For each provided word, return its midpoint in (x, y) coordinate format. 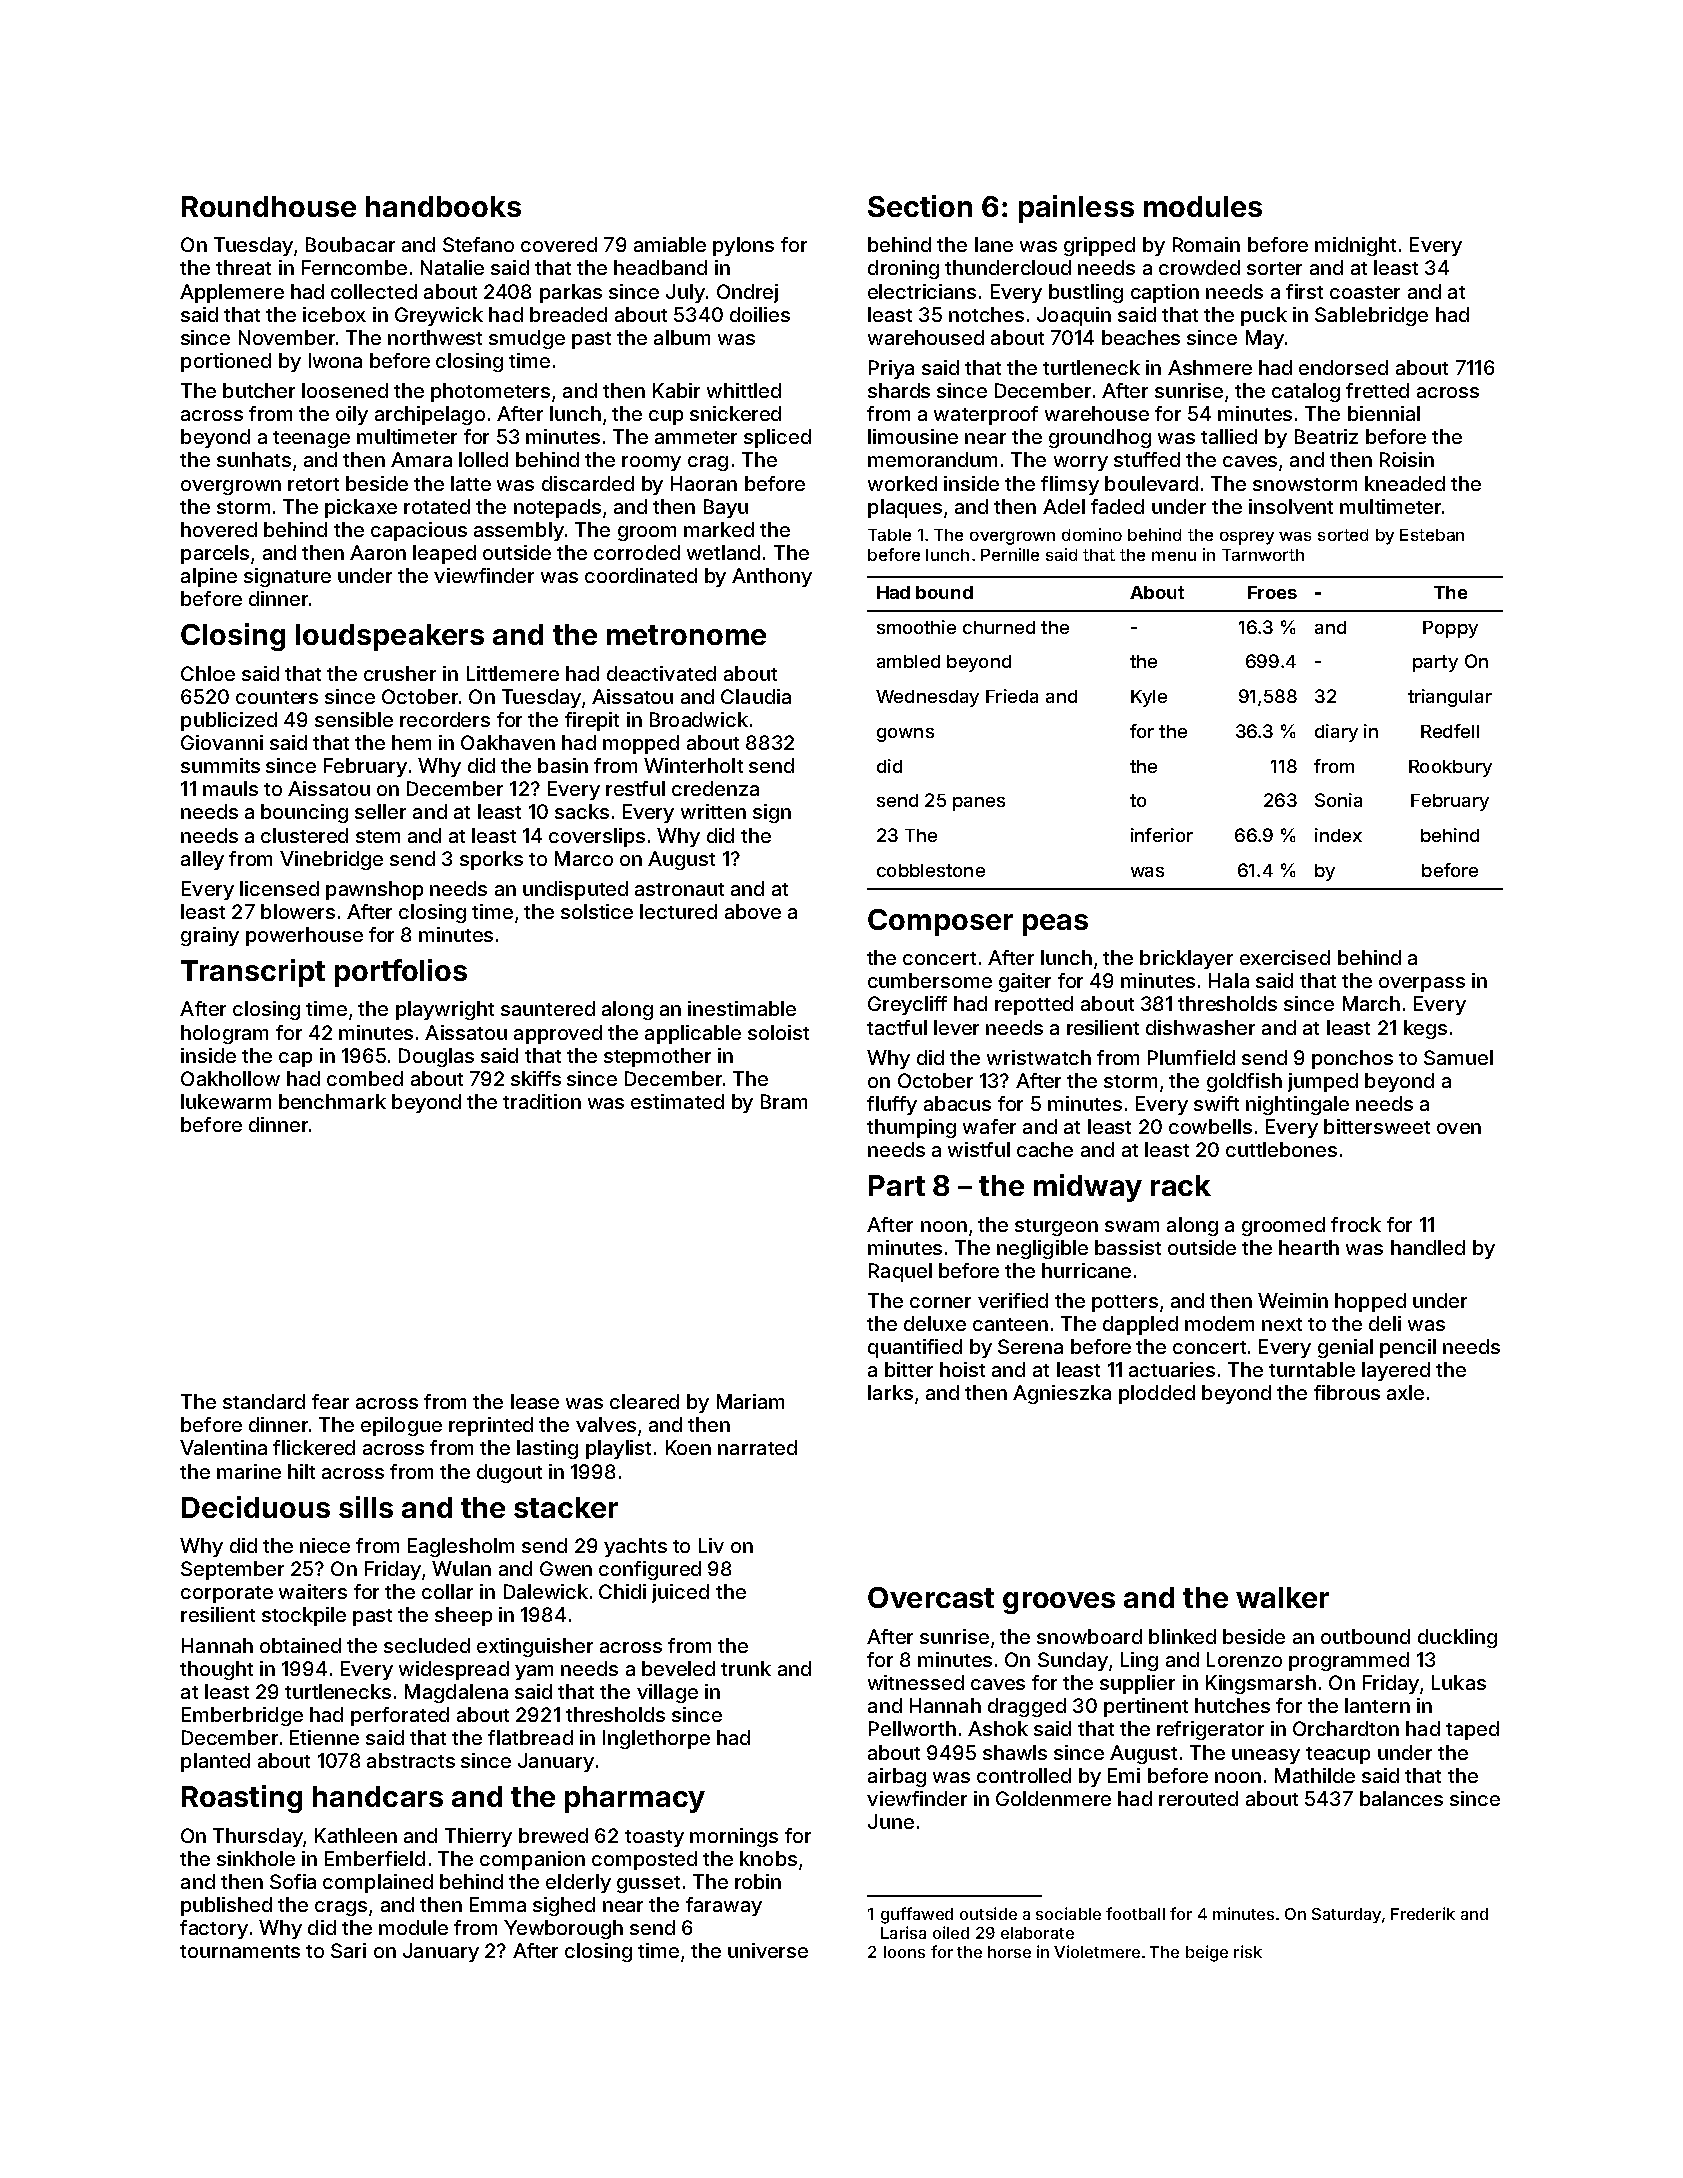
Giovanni (222, 742)
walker (1282, 1597)
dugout (509, 1473)
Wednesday (927, 698)
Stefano (478, 244)
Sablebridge (1371, 316)
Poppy (1450, 629)
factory (214, 1929)
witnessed (916, 1682)
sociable (1068, 1913)
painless (1076, 209)
